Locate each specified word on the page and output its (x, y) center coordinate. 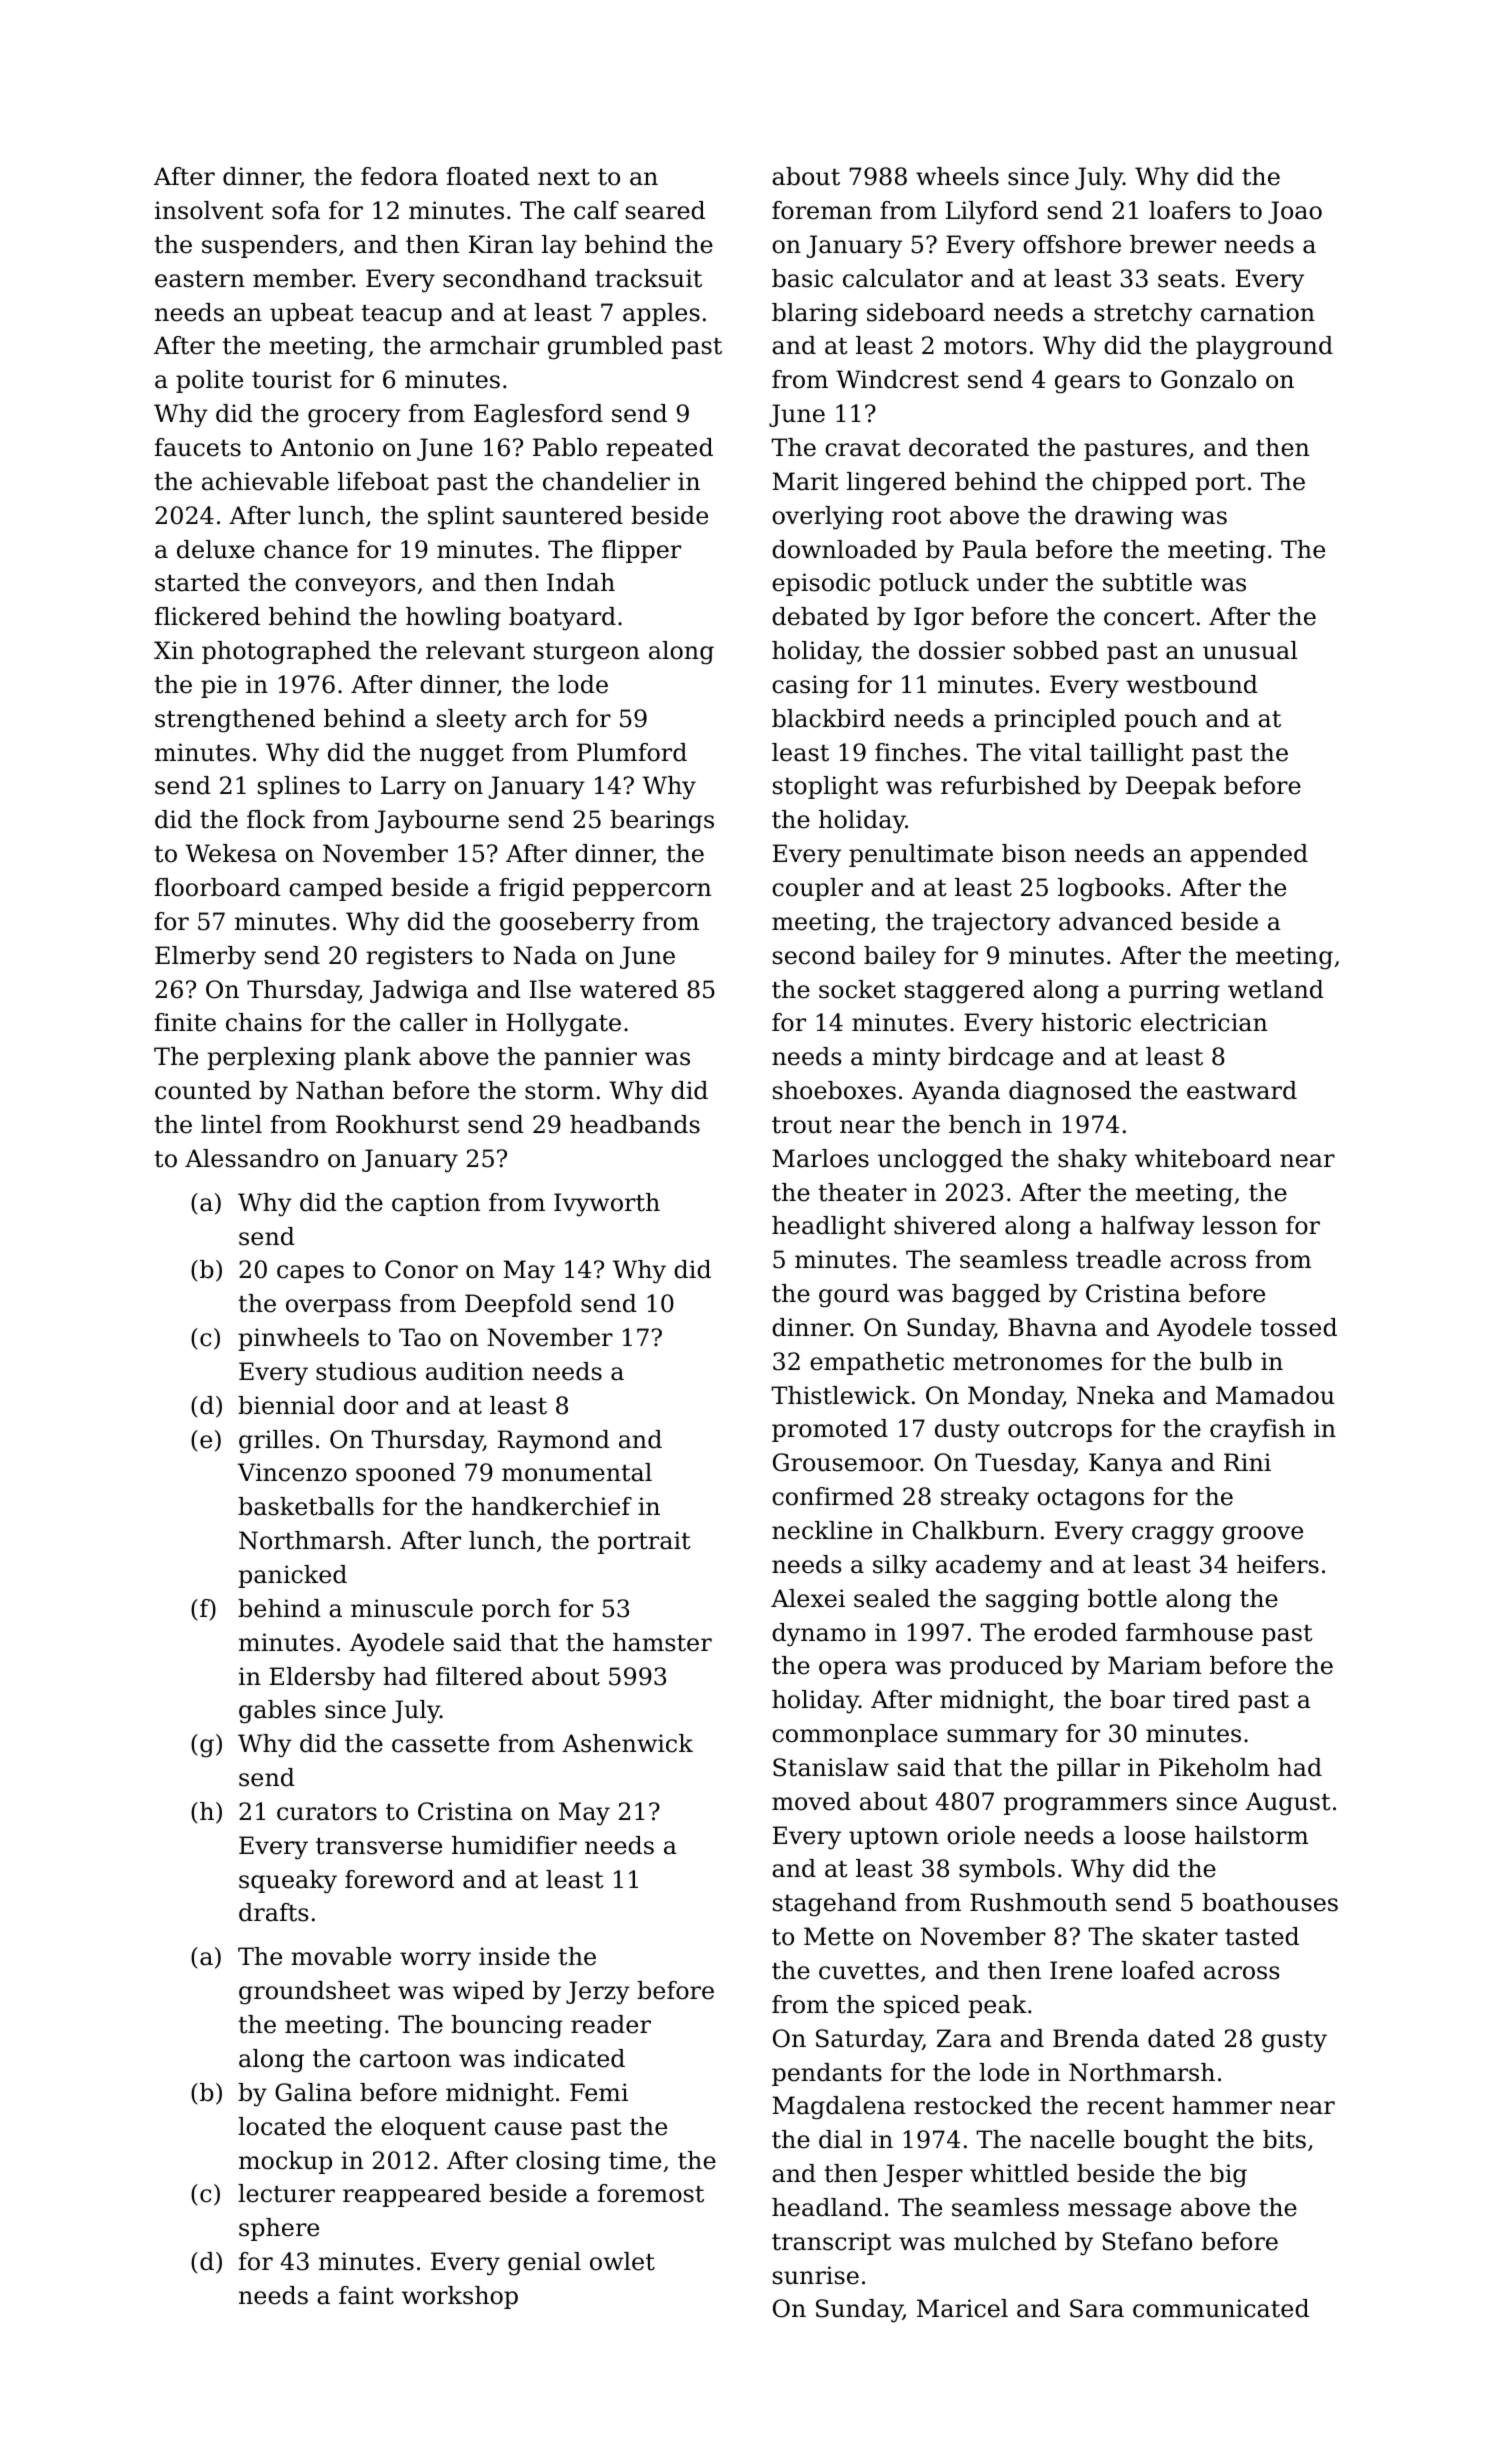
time (635, 2160)
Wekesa (231, 853)
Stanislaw (831, 1767)
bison (1034, 853)
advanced (1116, 921)
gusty (1294, 2042)
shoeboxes (834, 1090)
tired (1201, 1699)
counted (203, 1090)
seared (665, 210)
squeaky (288, 1882)
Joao (1295, 212)
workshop (460, 2297)
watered (629, 989)
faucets (198, 447)
